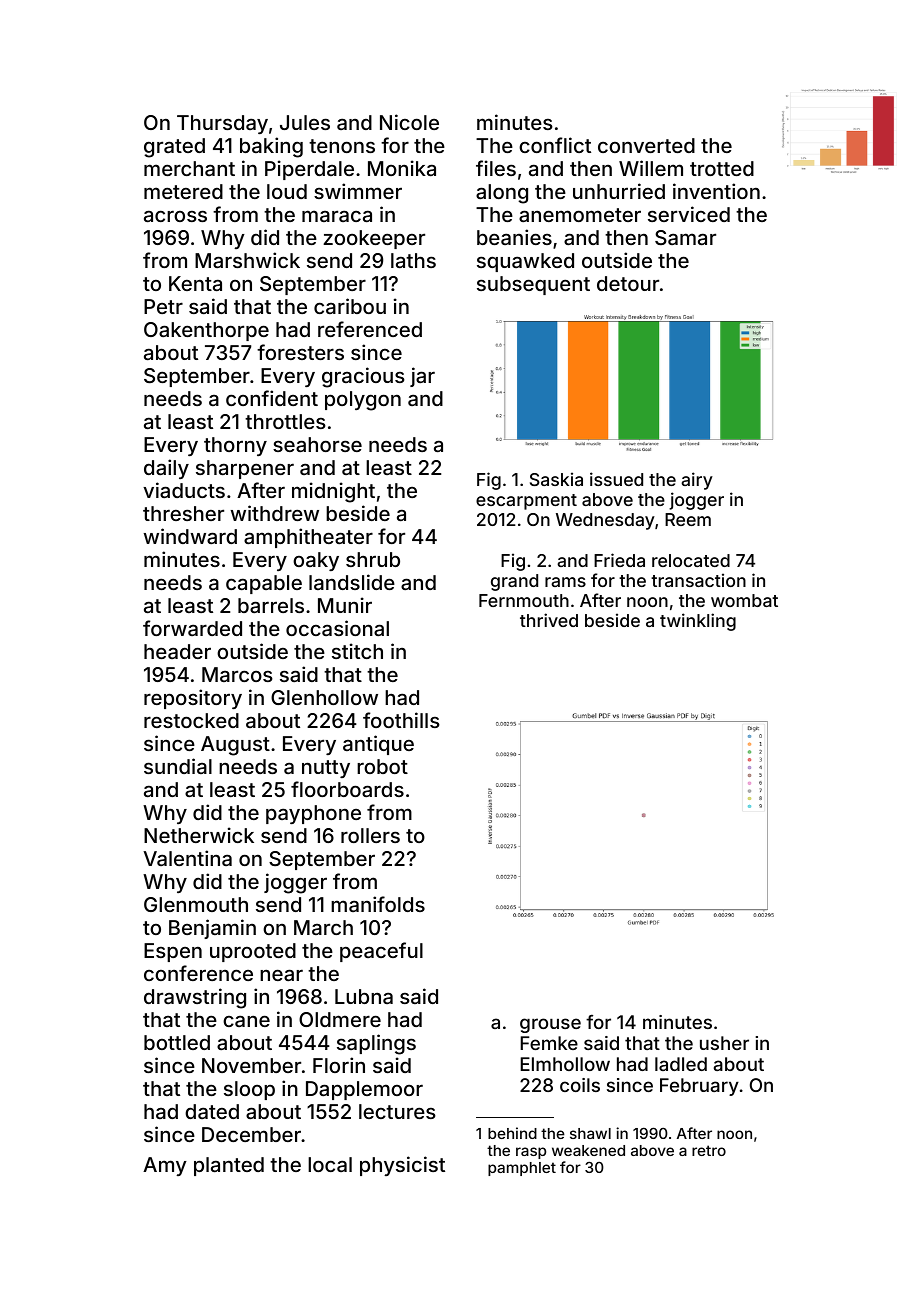 The image size is (924, 1311). I want to click on conflict, so click(555, 145).
